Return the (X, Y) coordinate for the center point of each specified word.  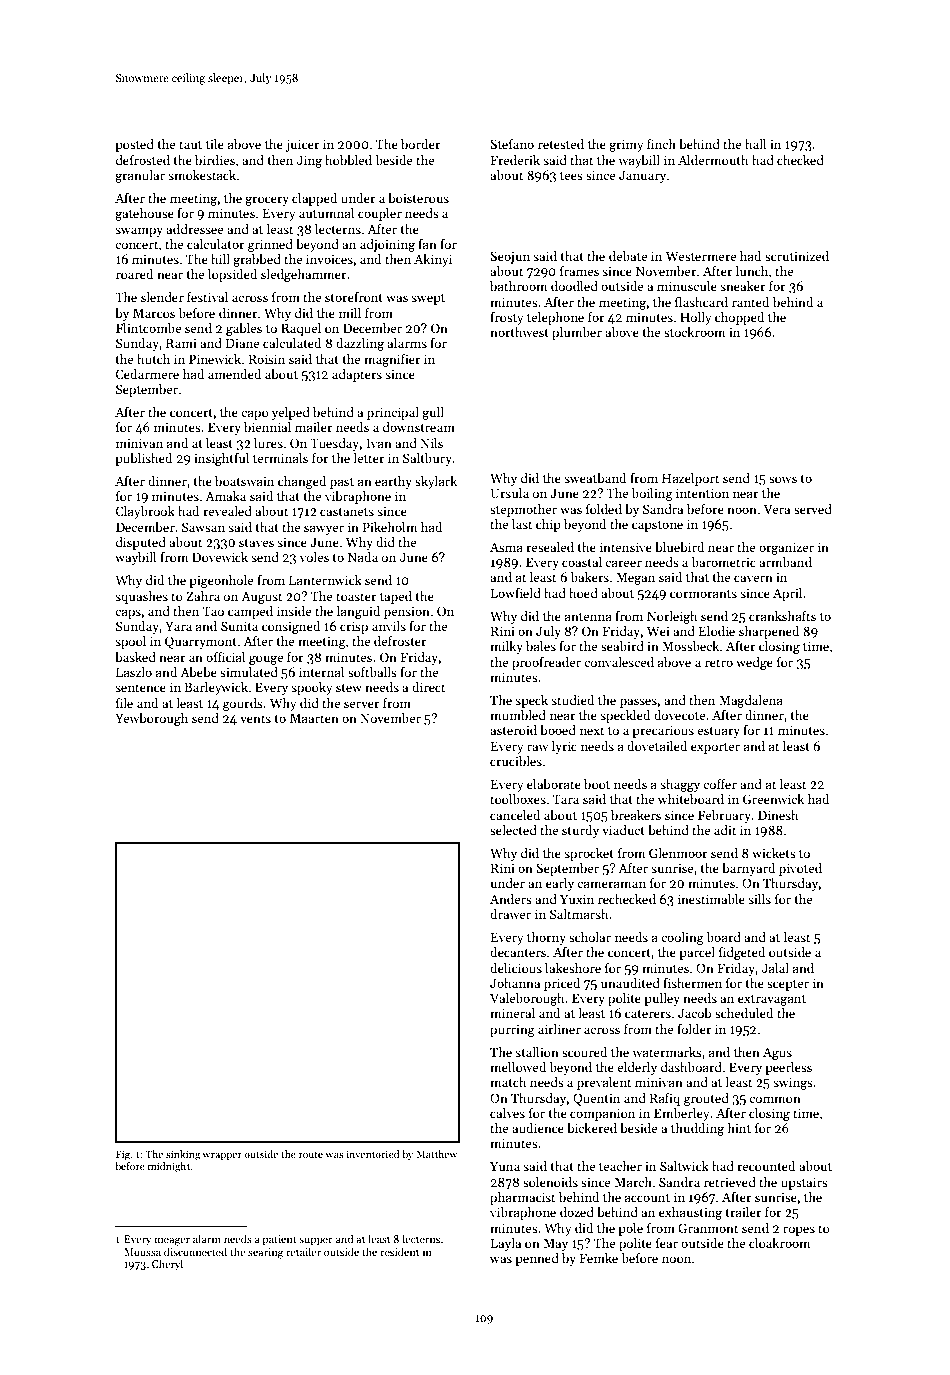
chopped (739, 318)
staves (256, 543)
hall (755, 144)
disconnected (195, 1251)
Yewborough (151, 719)
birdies (215, 160)
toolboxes (518, 799)
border (421, 144)
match (508, 1082)
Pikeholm (390, 527)
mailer (314, 427)
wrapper (222, 1156)
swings (793, 1083)
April (787, 594)
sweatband (595, 478)
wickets (774, 853)
